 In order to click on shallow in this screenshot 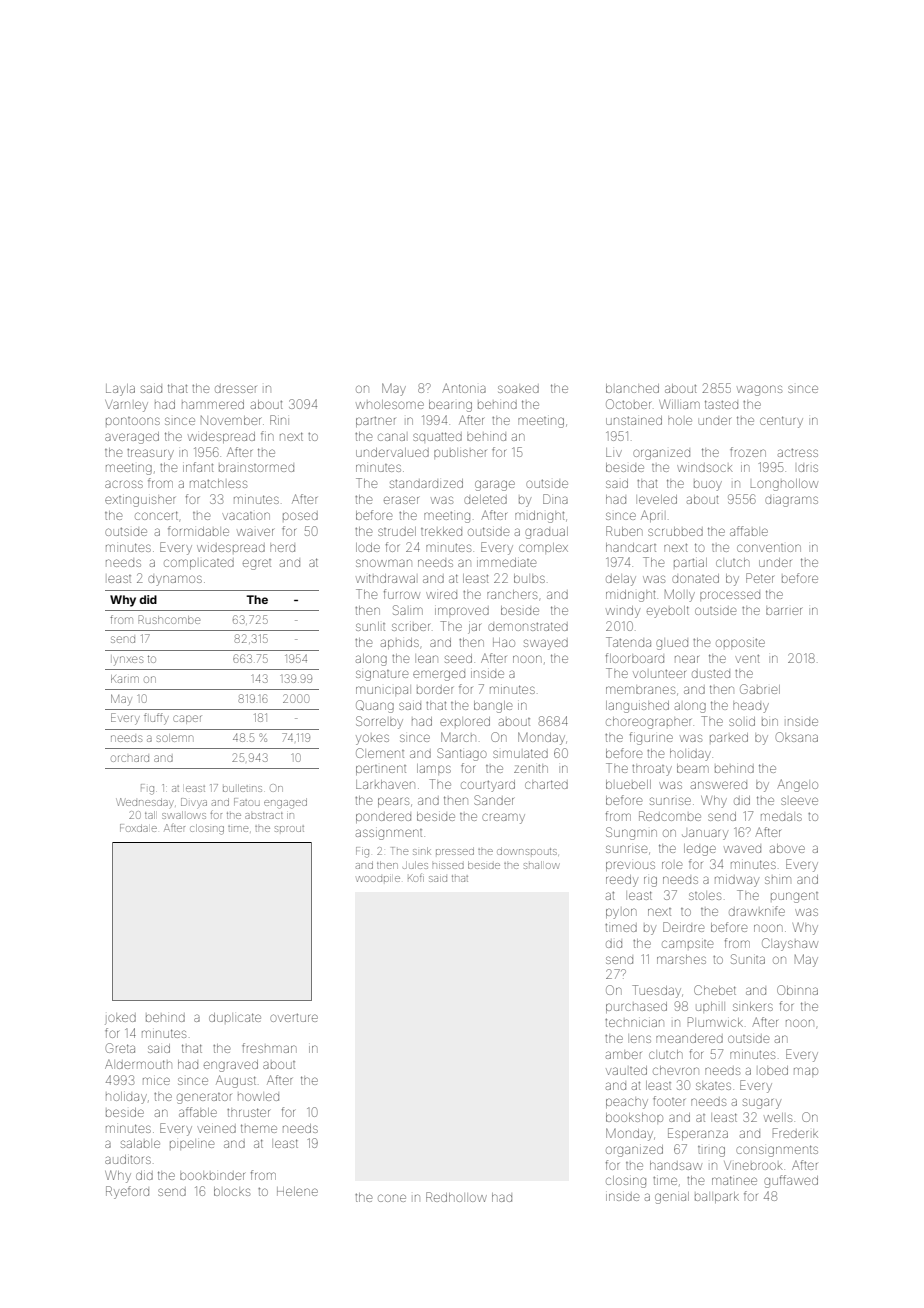, I will do `click(542, 865)`.
